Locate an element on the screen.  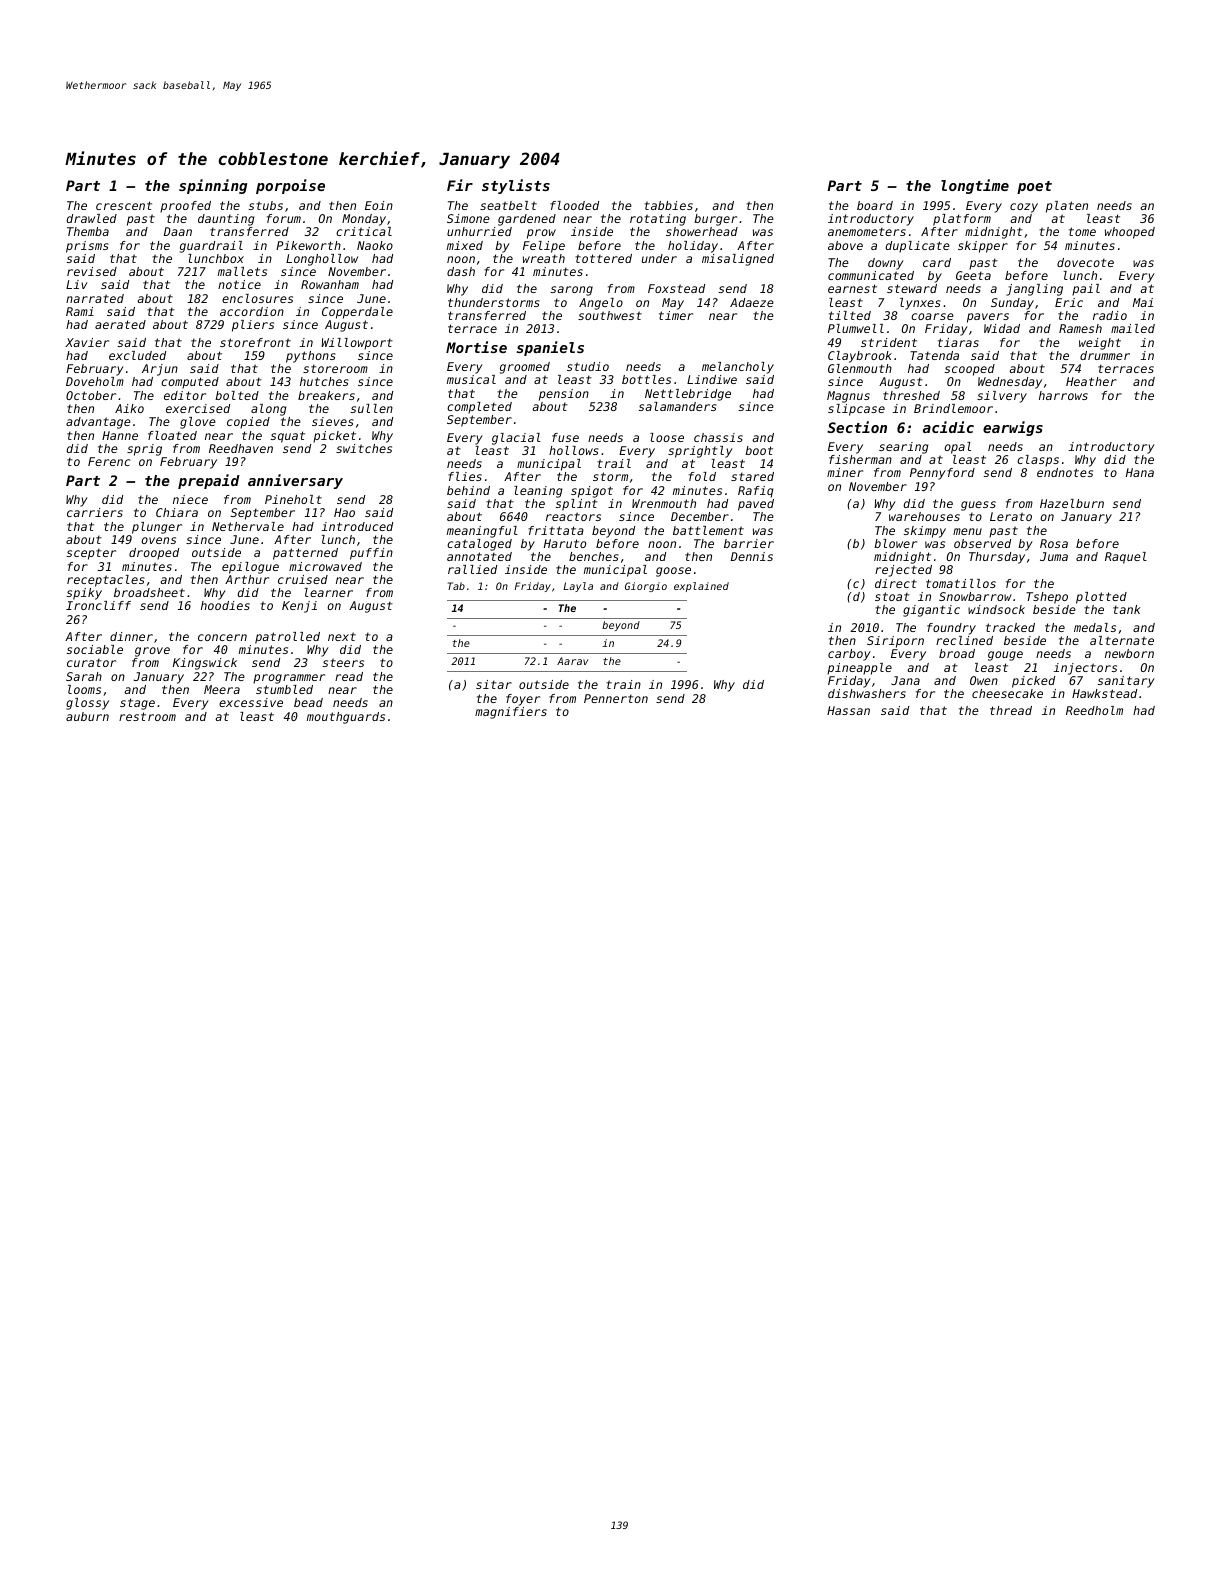
gouge is located at coordinates (1005, 656).
